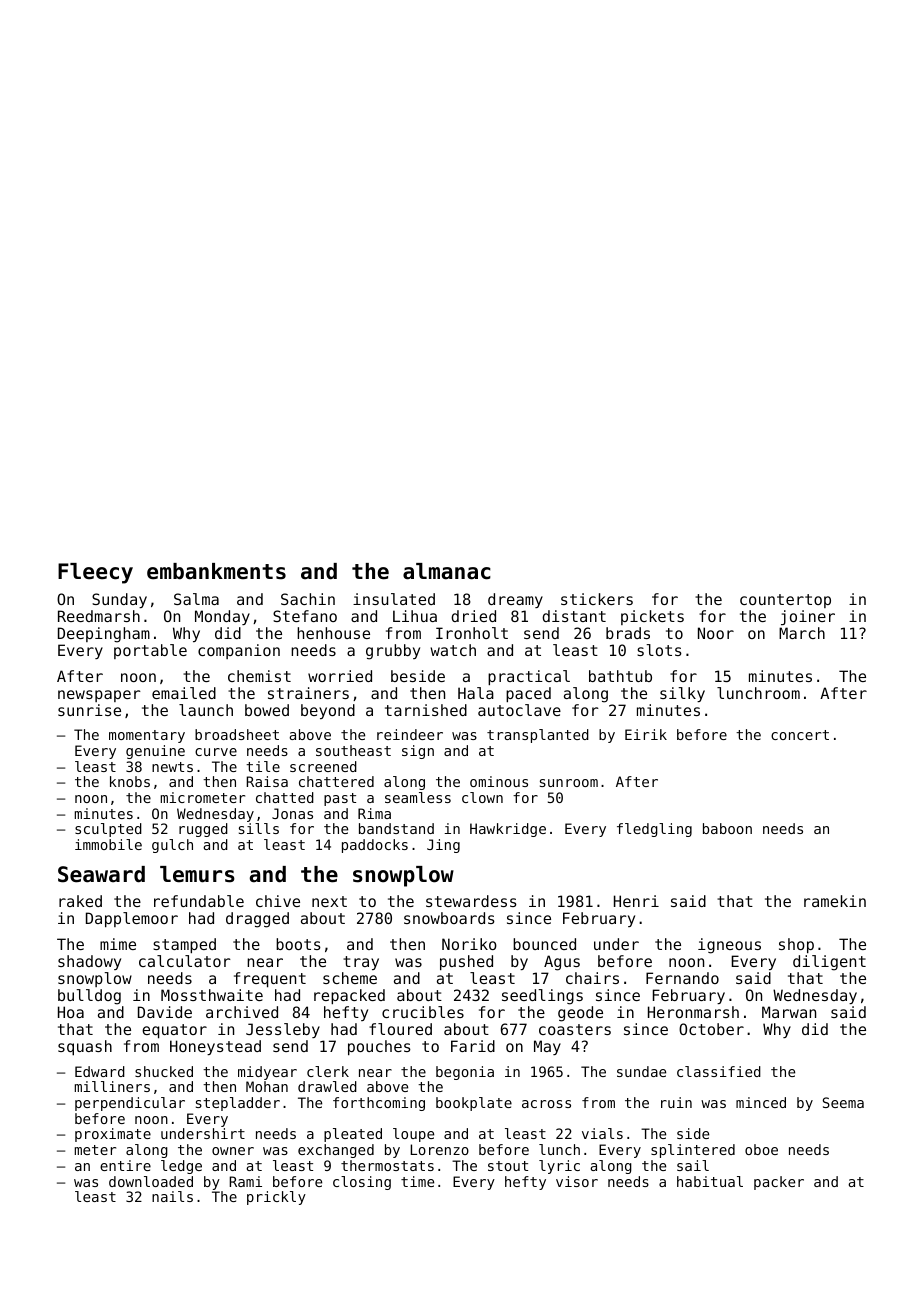 This screenshot has height=1308, width=924. Describe the element at coordinates (727, 828) in the screenshot. I see `baboon` at that location.
